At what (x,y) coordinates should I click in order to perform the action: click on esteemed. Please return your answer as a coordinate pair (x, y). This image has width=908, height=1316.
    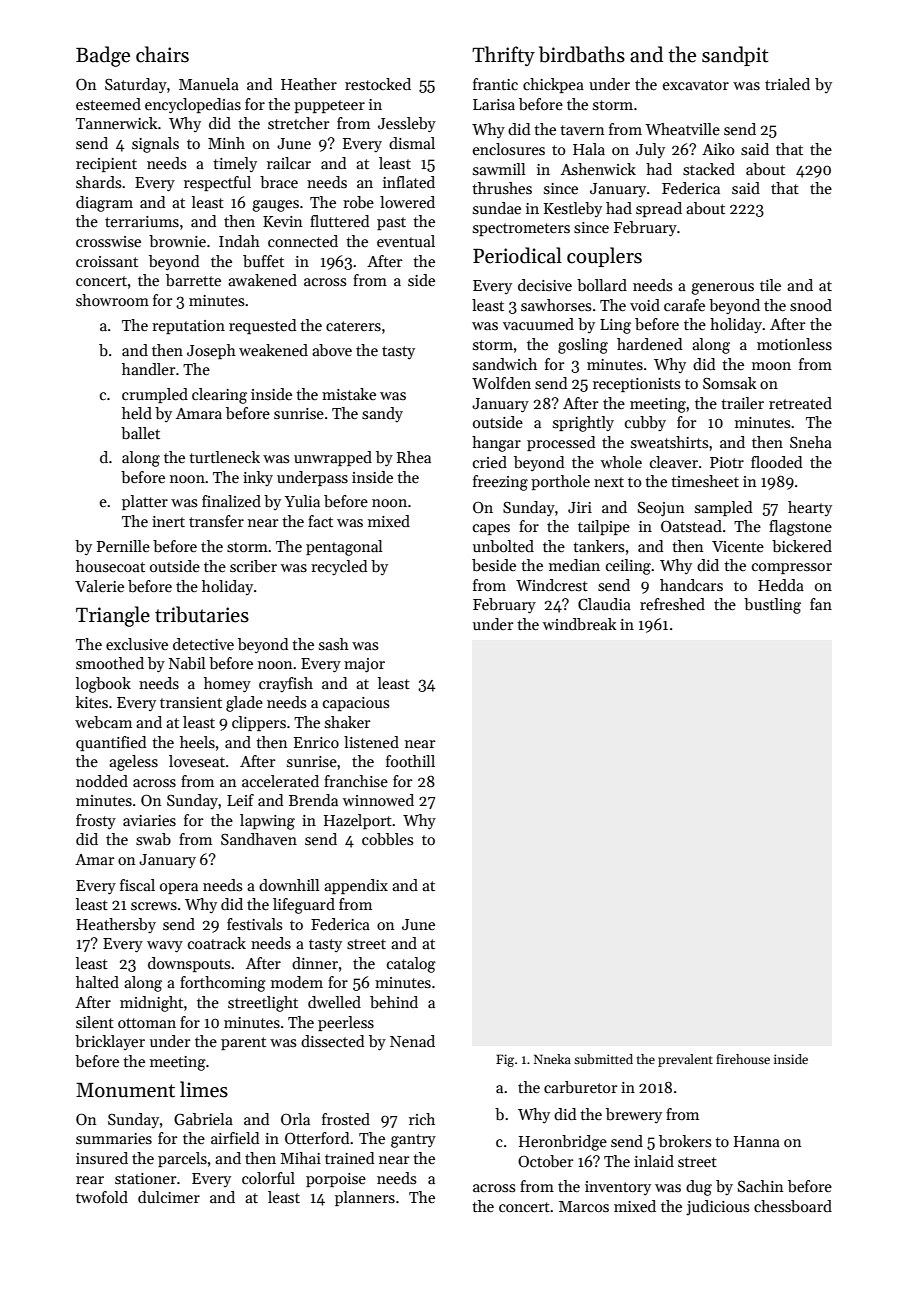
    Looking at the image, I should click on (108, 104).
